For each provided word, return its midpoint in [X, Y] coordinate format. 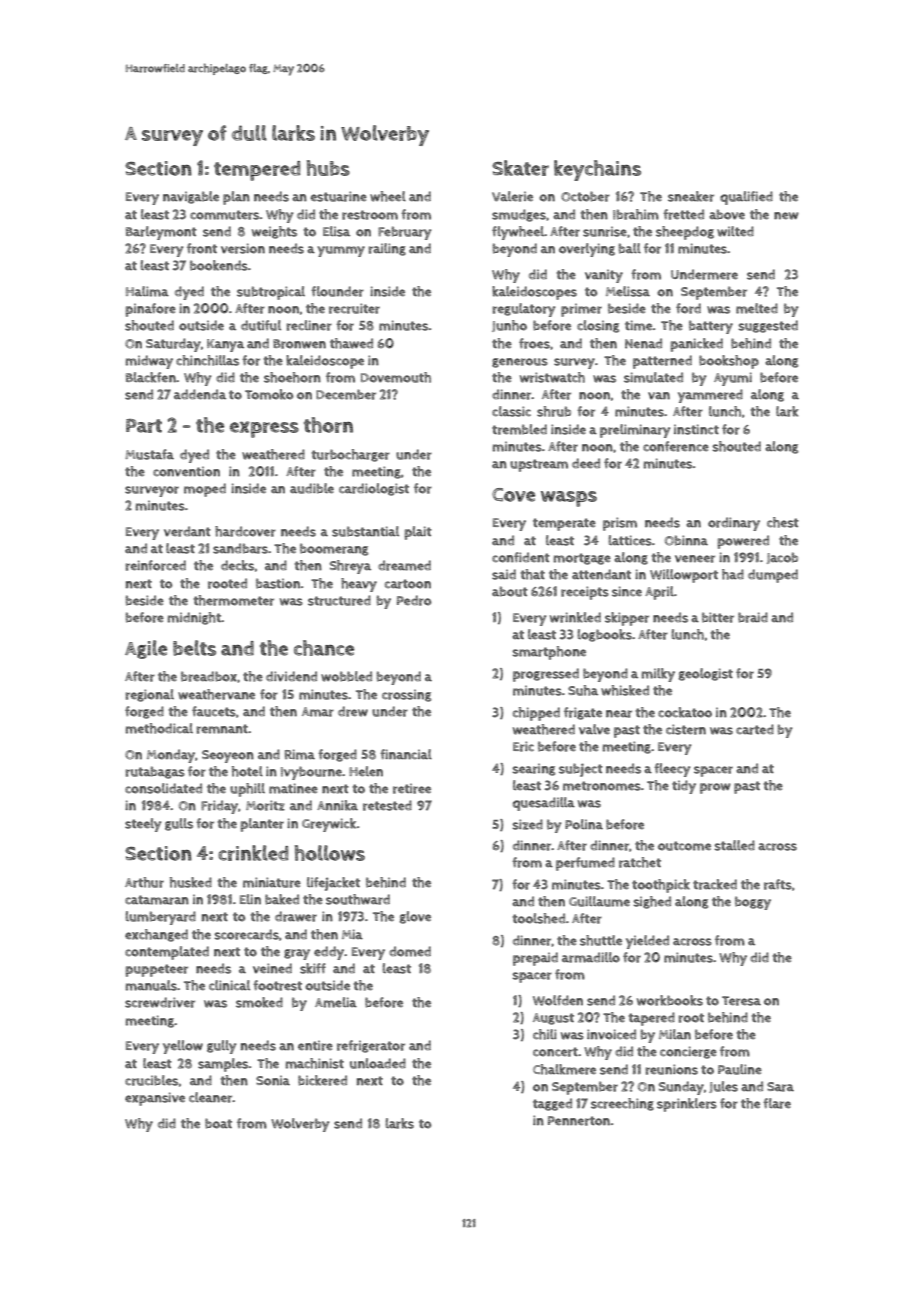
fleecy [672, 770]
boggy [753, 903]
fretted [683, 214]
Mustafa [149, 454]
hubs [328, 168]
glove [415, 917]
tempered [257, 171]
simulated [653, 377]
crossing [406, 695]
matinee [293, 788]
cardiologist [374, 489]
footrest [277, 985]
